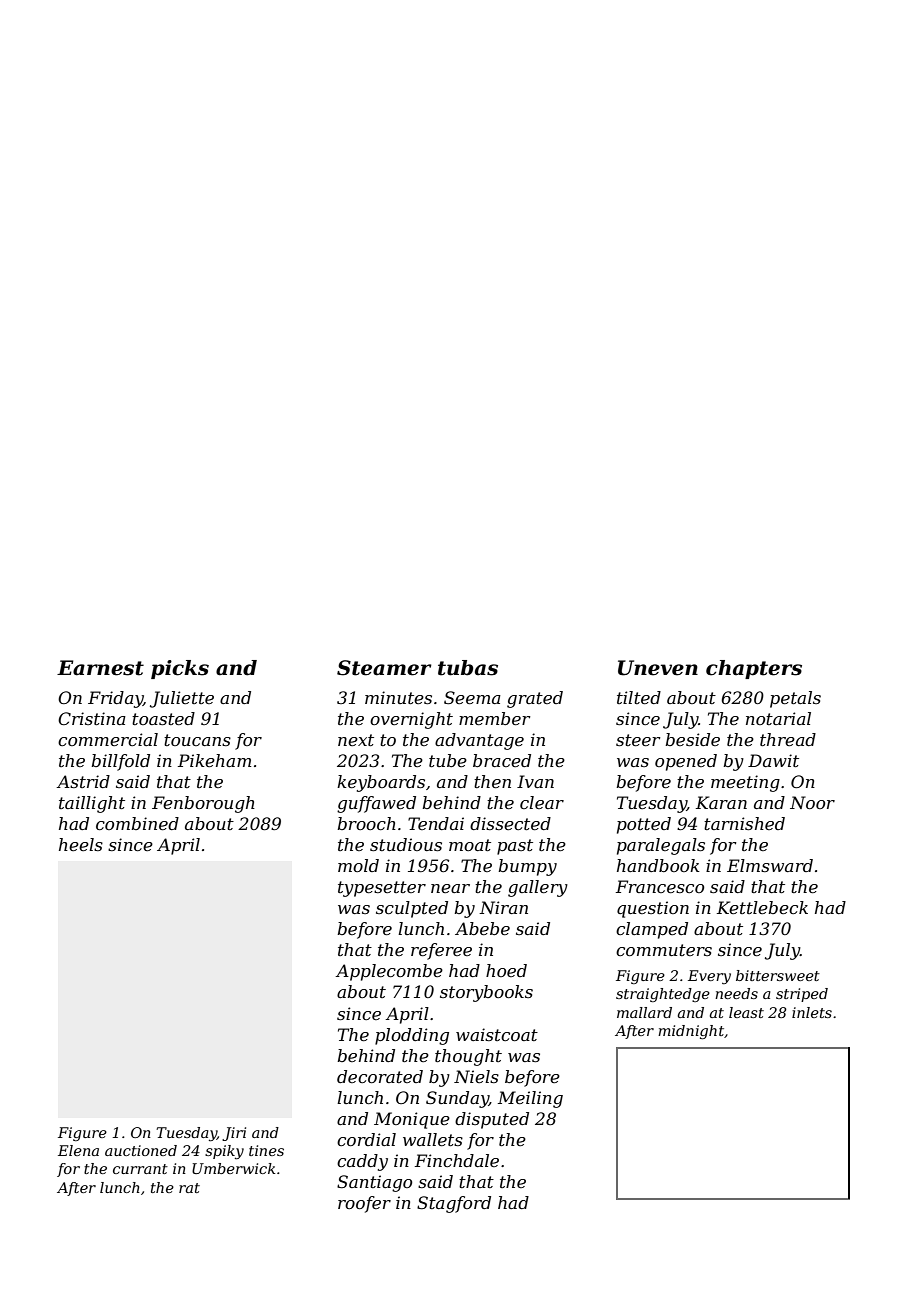 This page has width=908, height=1316. What do you see at coordinates (494, 718) in the page?
I see `member` at bounding box center [494, 718].
